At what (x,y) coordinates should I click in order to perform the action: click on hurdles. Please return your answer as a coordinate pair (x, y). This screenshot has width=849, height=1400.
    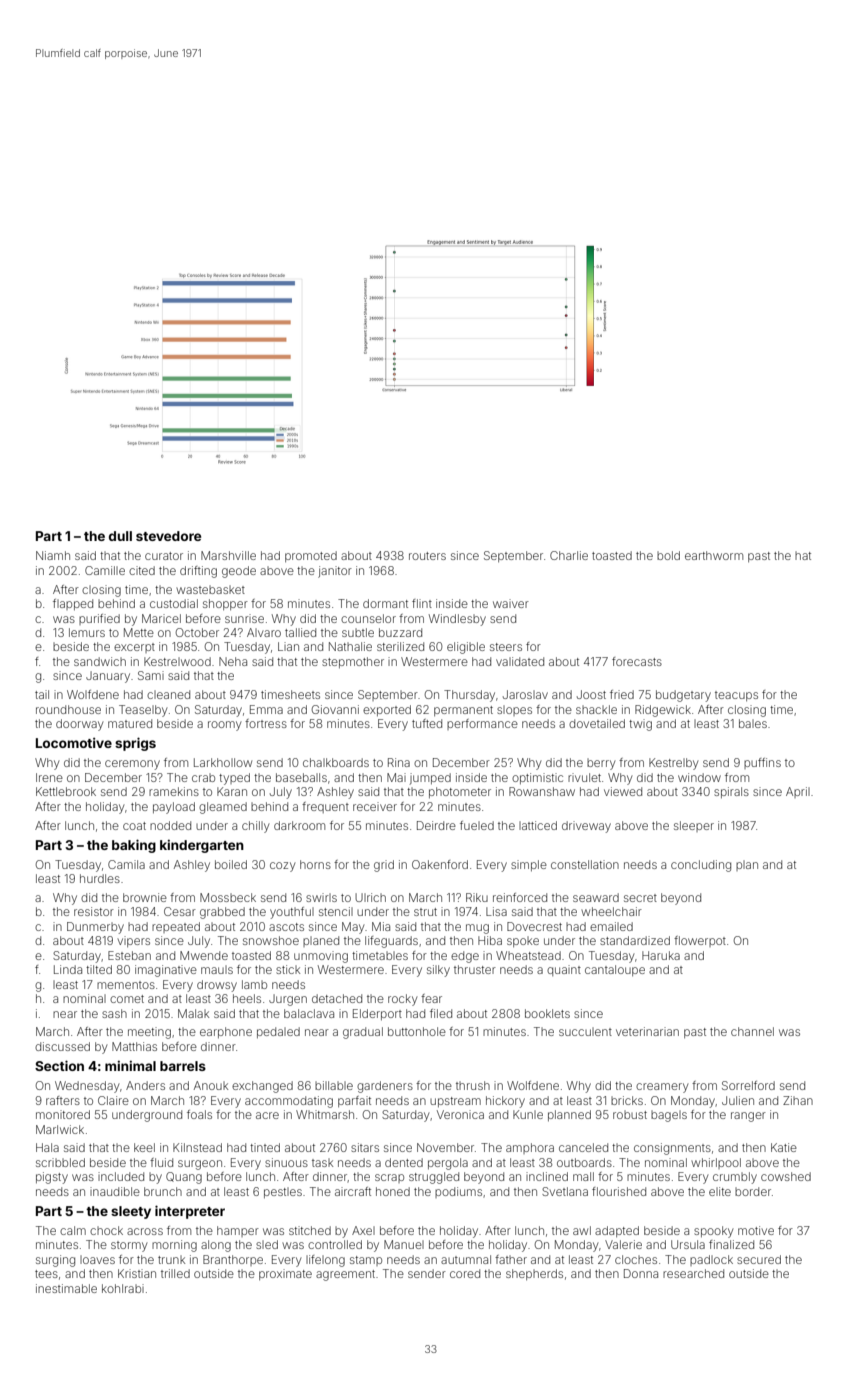
    Looking at the image, I should click on (100, 878).
